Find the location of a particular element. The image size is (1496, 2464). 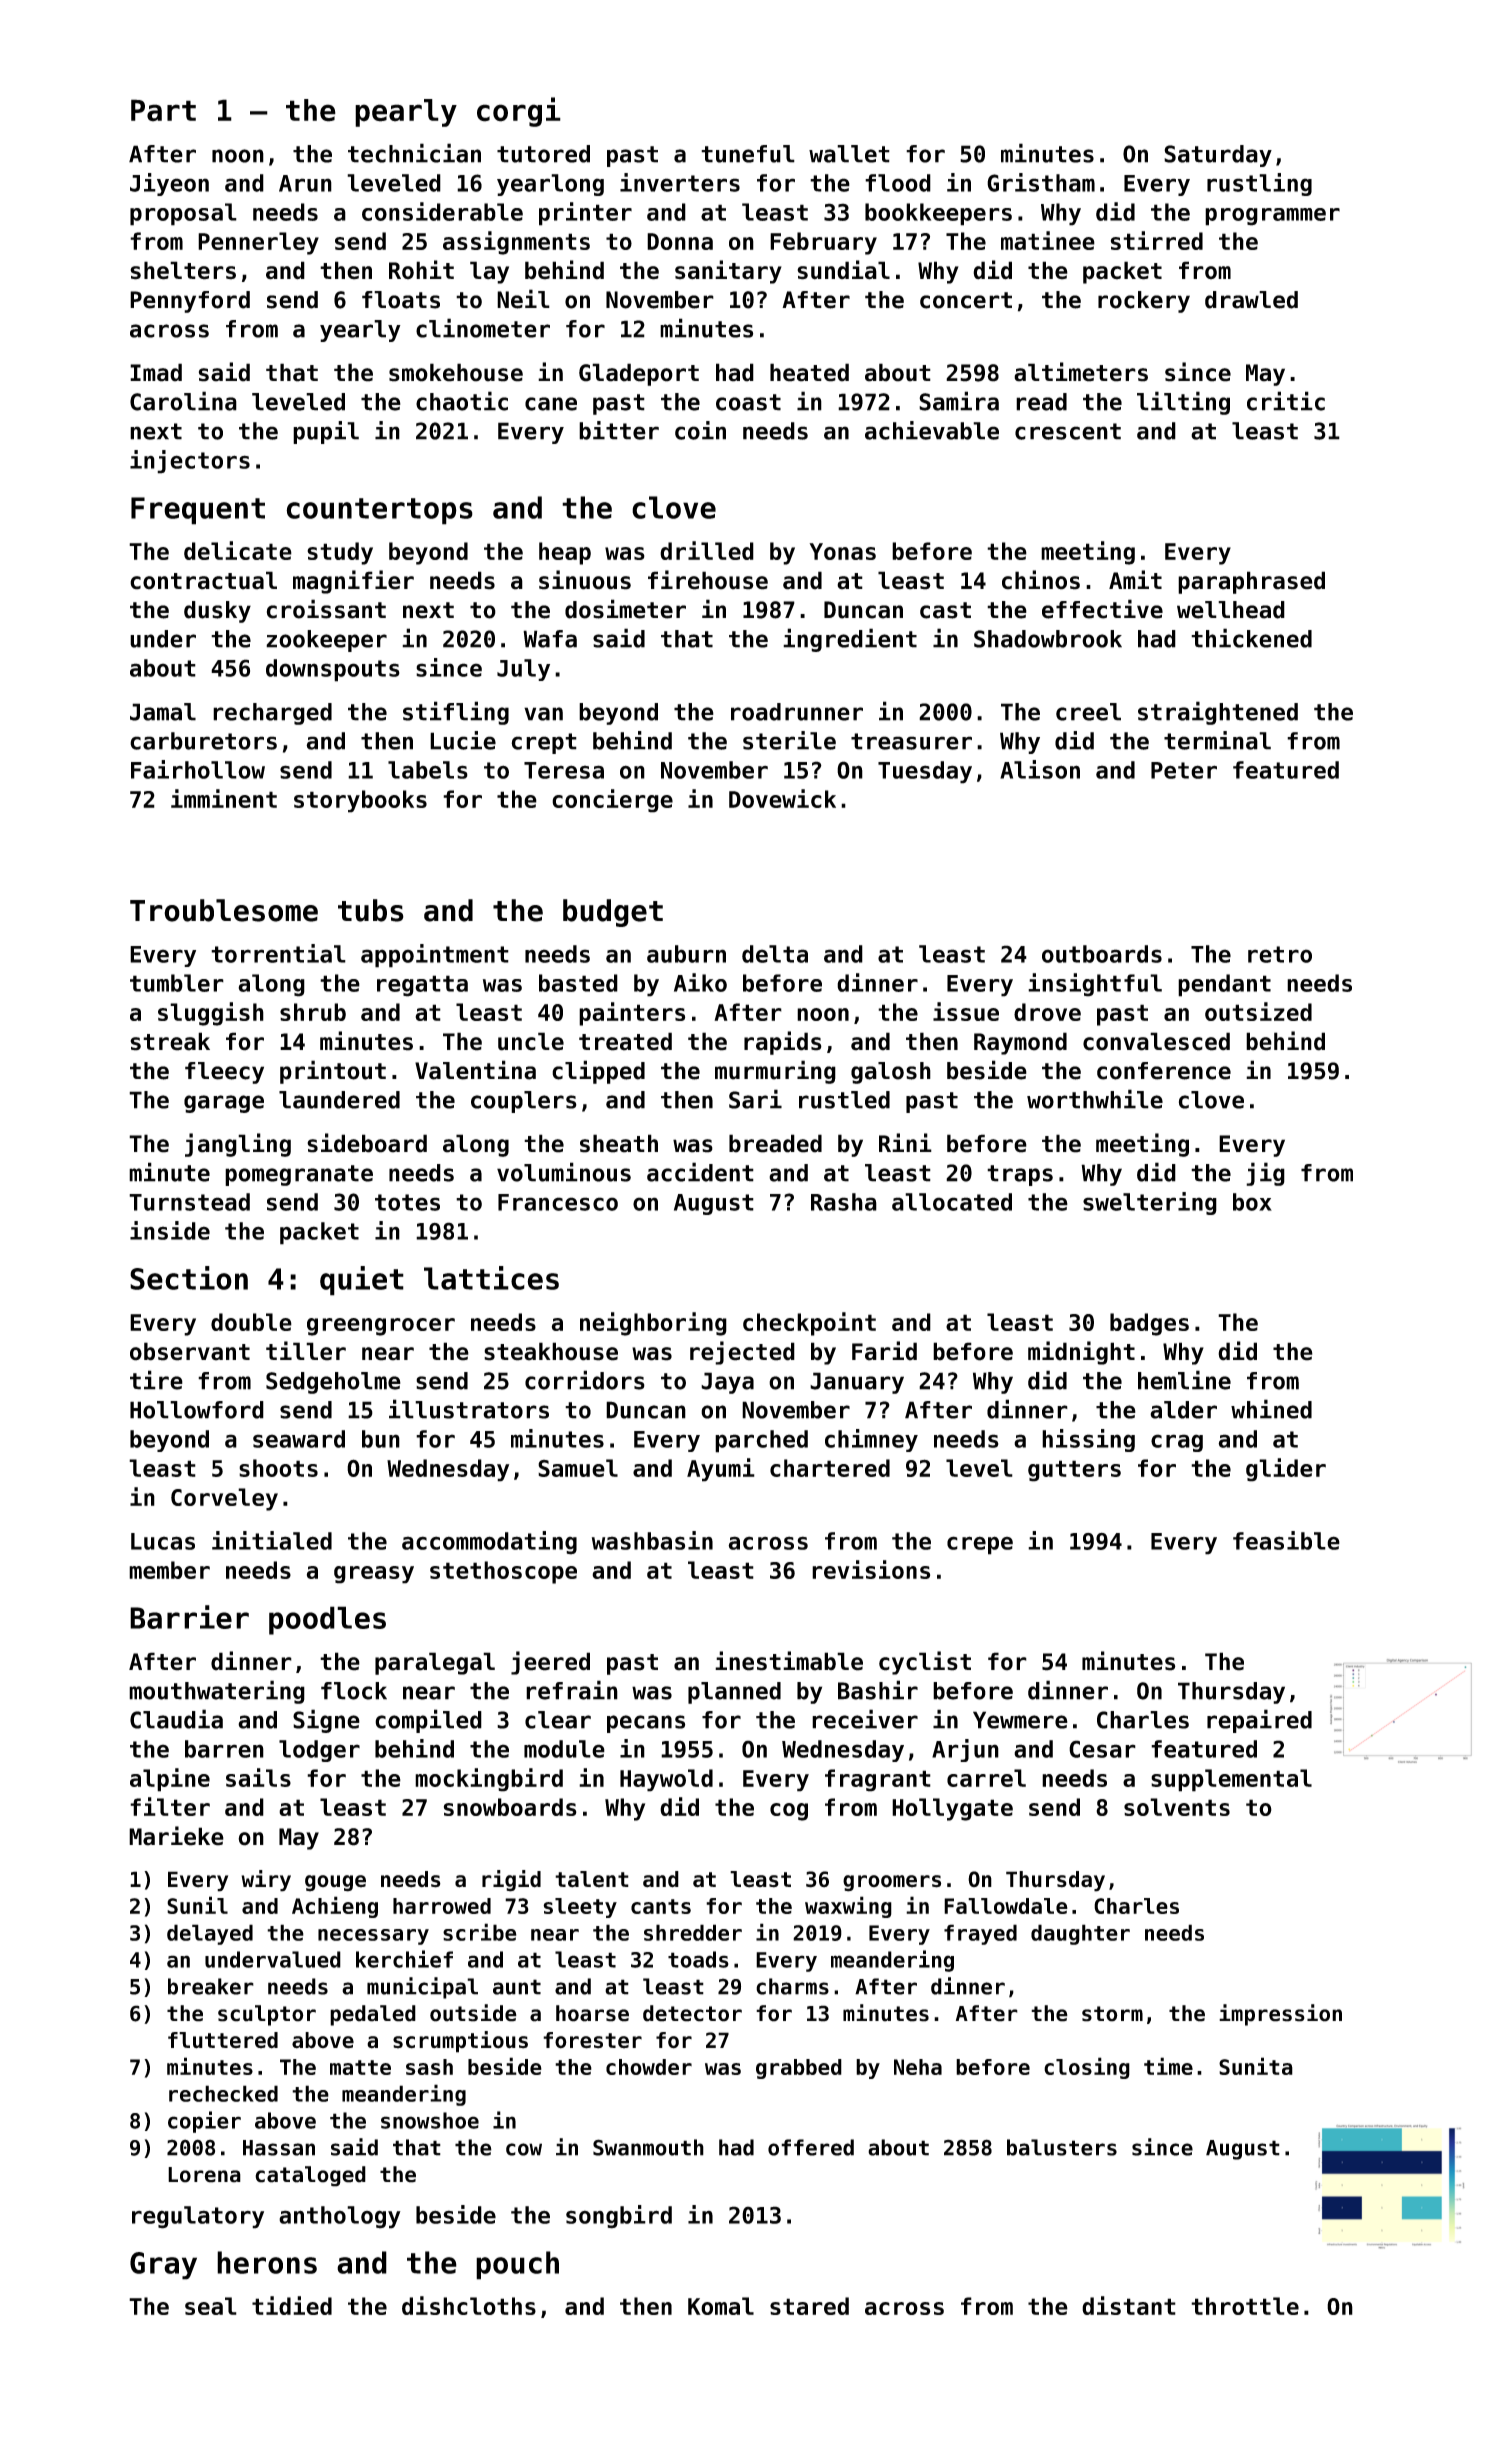

cyclist is located at coordinates (925, 1663).
